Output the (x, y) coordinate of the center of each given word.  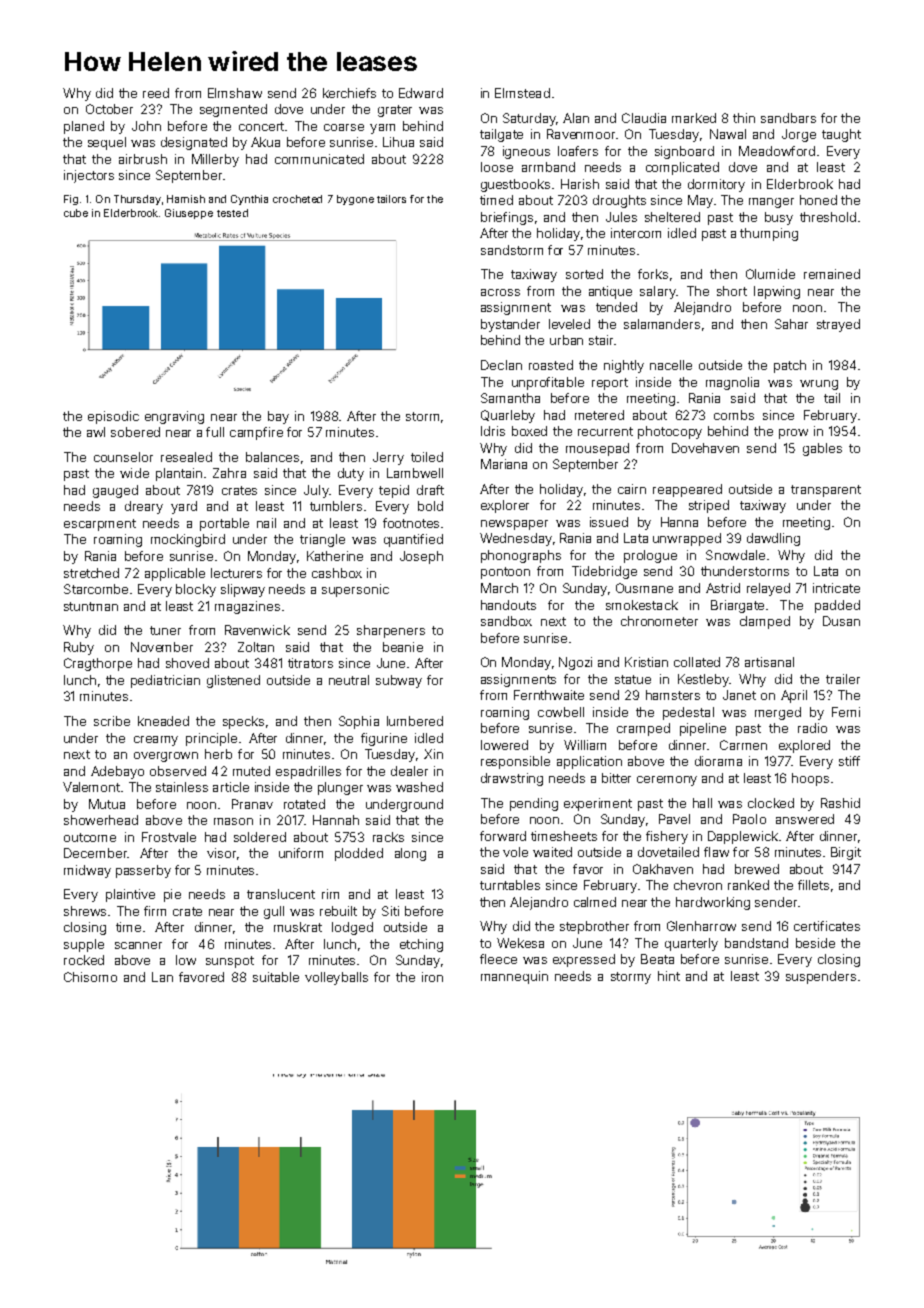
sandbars (788, 118)
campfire (256, 433)
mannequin (514, 977)
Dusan (841, 621)
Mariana (504, 464)
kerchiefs (349, 93)
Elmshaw (235, 93)
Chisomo (90, 977)
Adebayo (117, 772)
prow (793, 434)
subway (399, 681)
